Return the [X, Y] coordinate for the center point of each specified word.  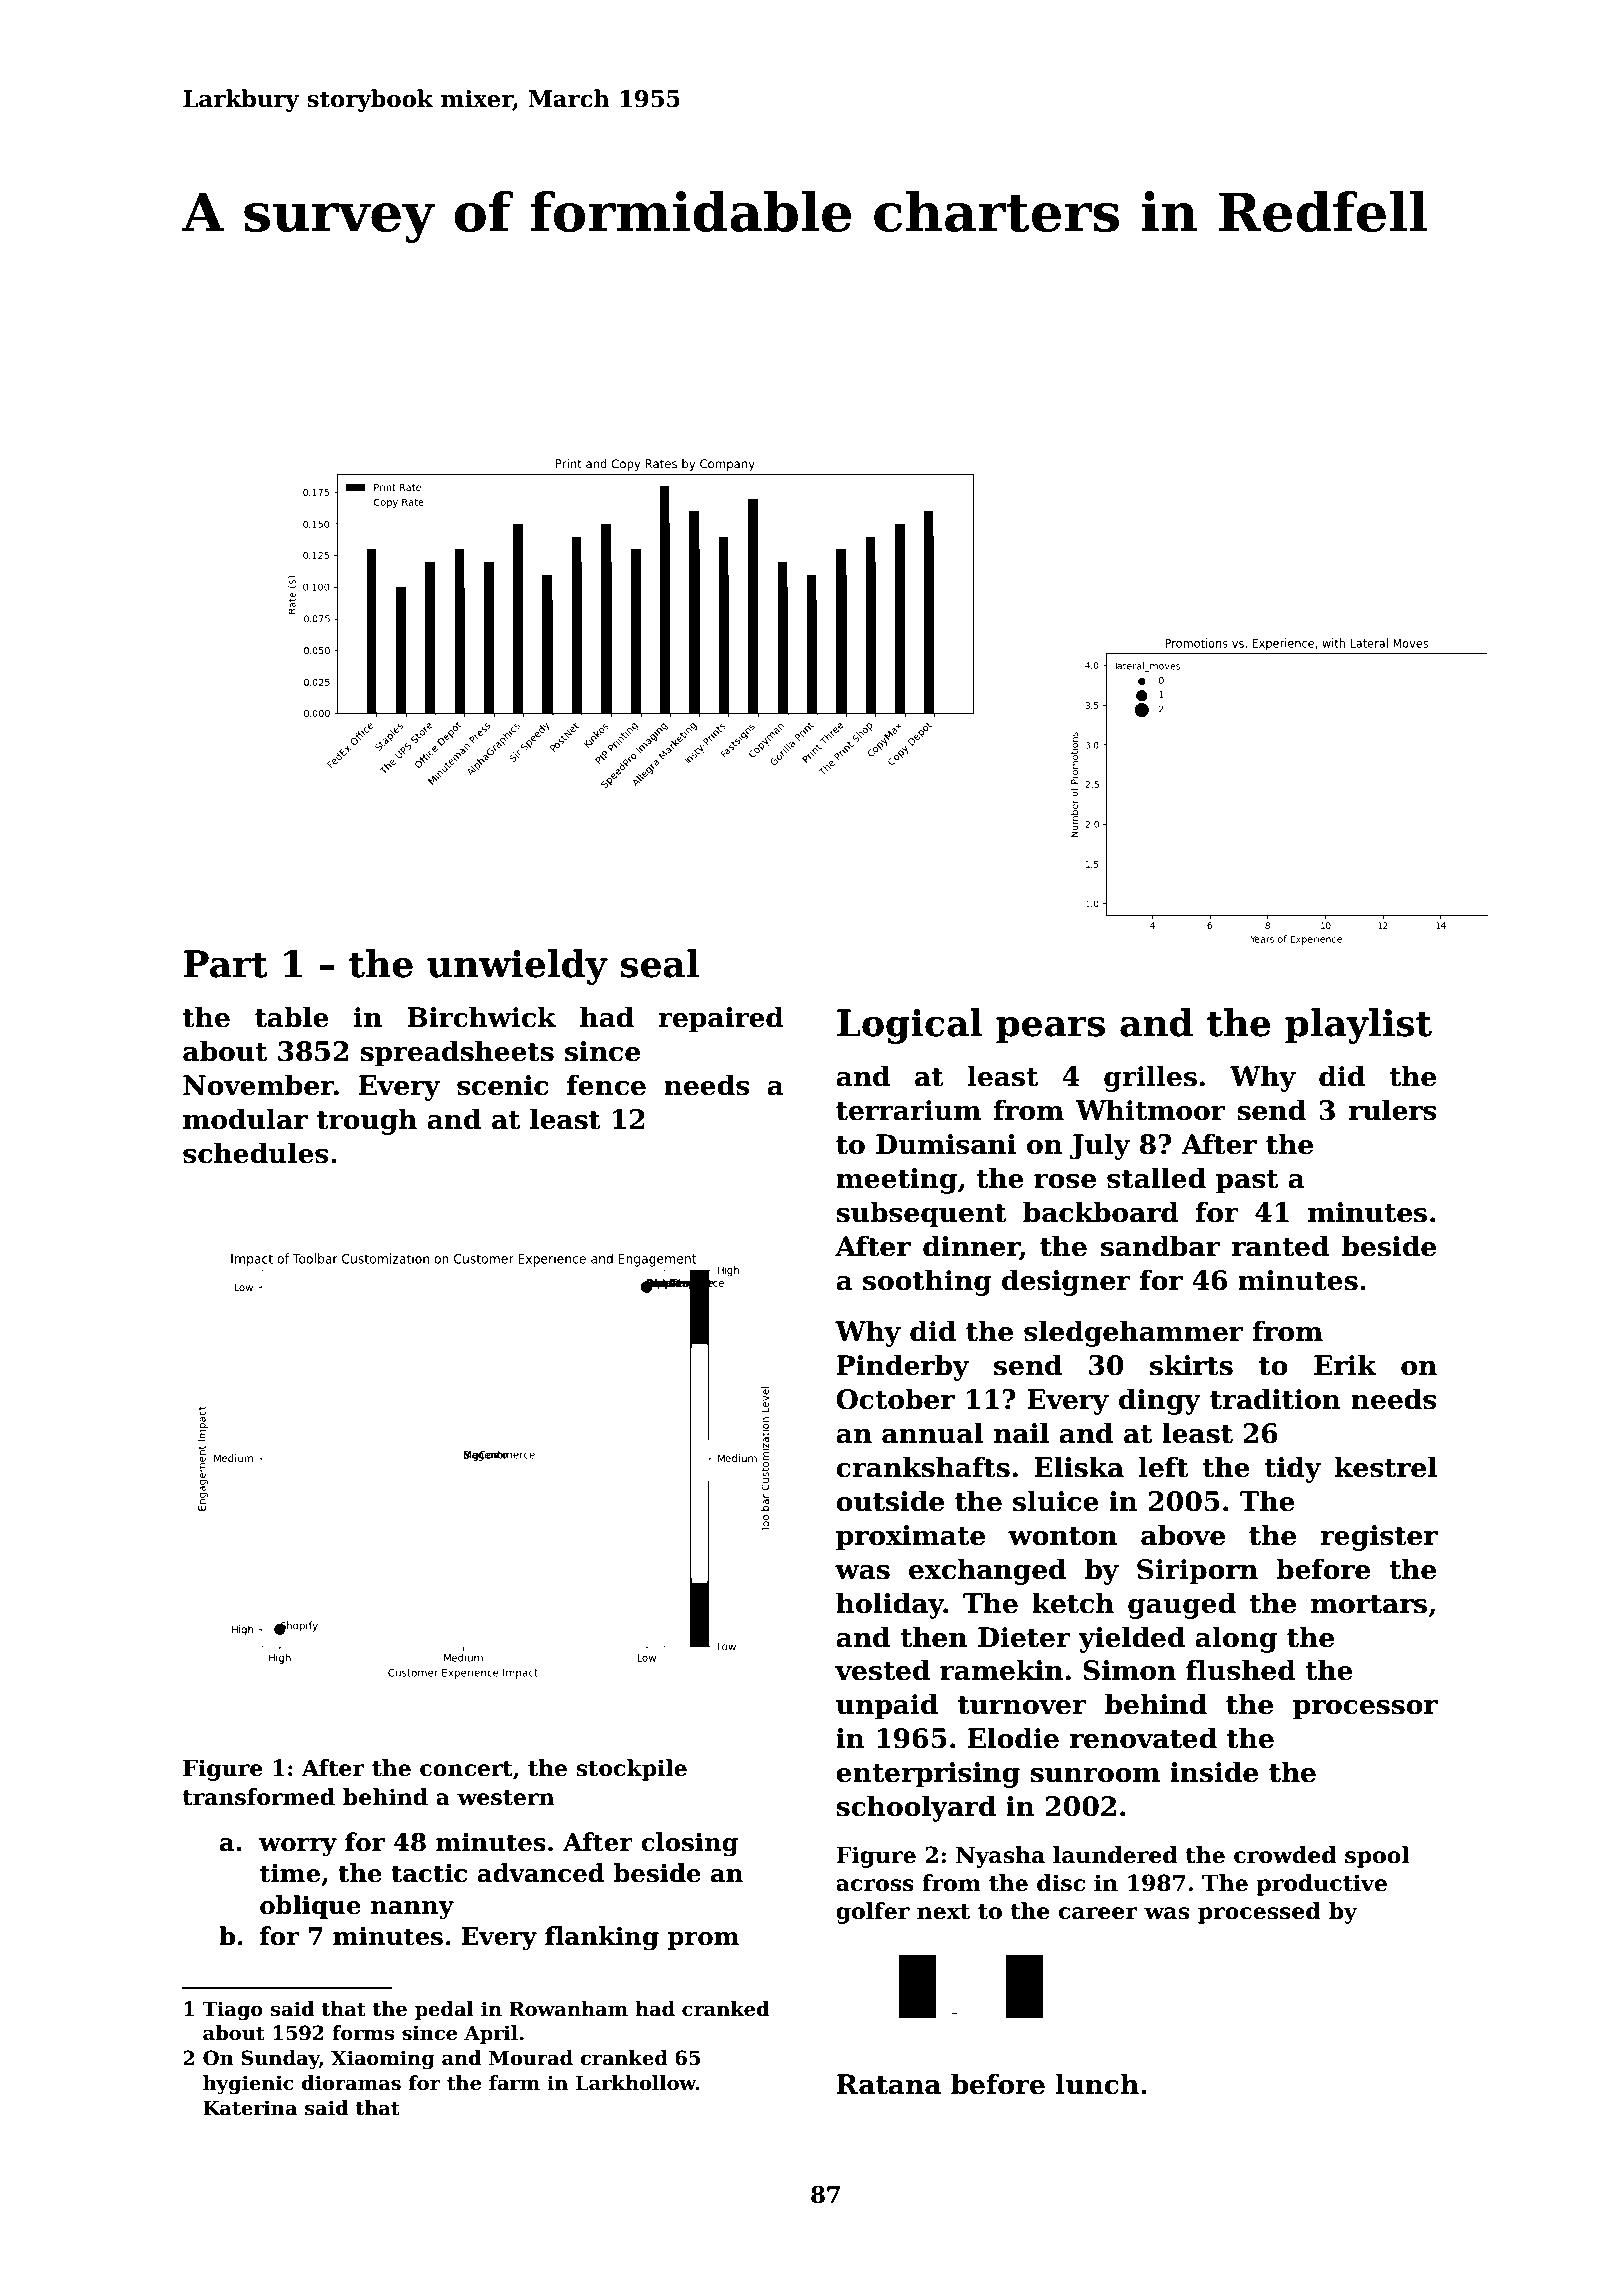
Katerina [250, 2108]
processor [1365, 1710]
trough [367, 1121]
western [506, 1798]
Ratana [889, 2084]
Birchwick [481, 1017]
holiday [890, 1605]
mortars [1369, 1604]
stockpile [631, 1770]
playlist [1358, 1026]
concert [466, 1769]
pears [1050, 1030]
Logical [909, 1026]
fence [606, 1085]
